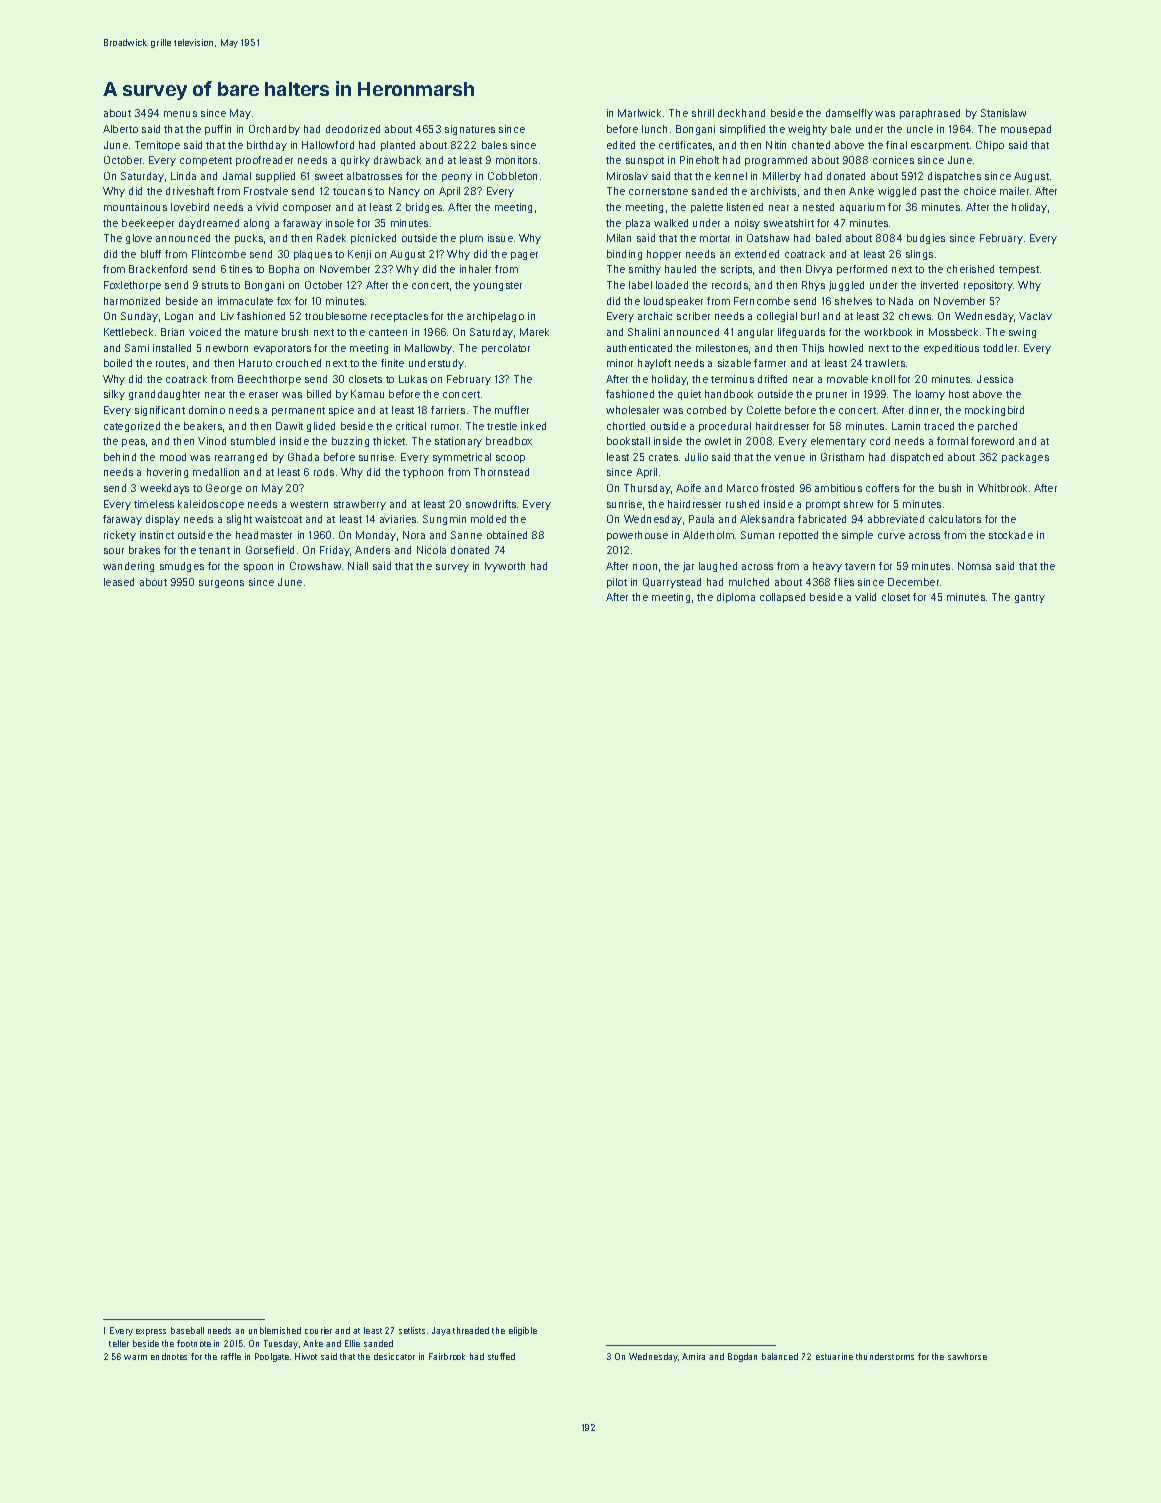 The height and width of the document is (1503, 1161). I want to click on gantry, so click(1030, 598).
